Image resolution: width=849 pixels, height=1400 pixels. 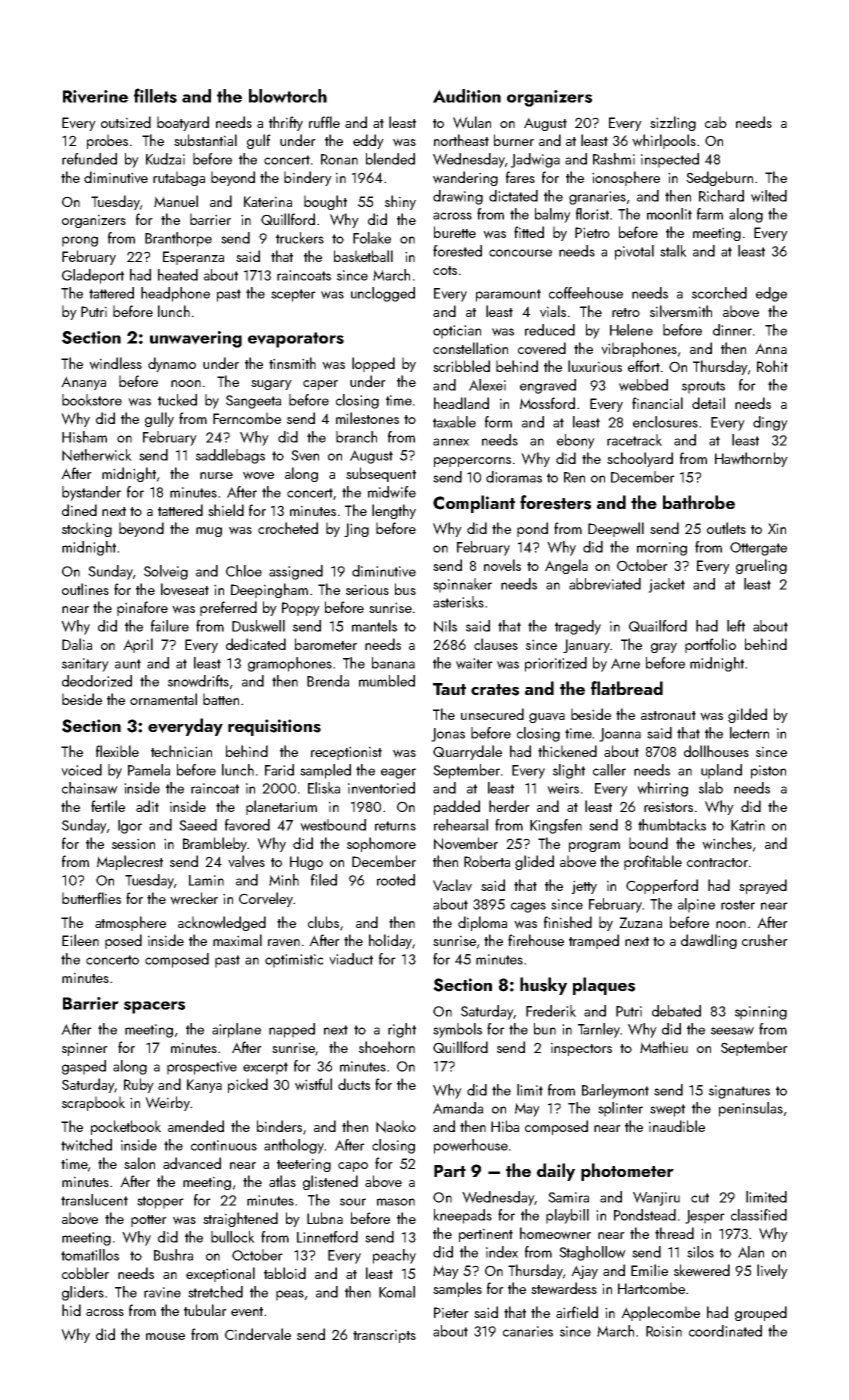 I want to click on concourse, so click(x=520, y=253).
